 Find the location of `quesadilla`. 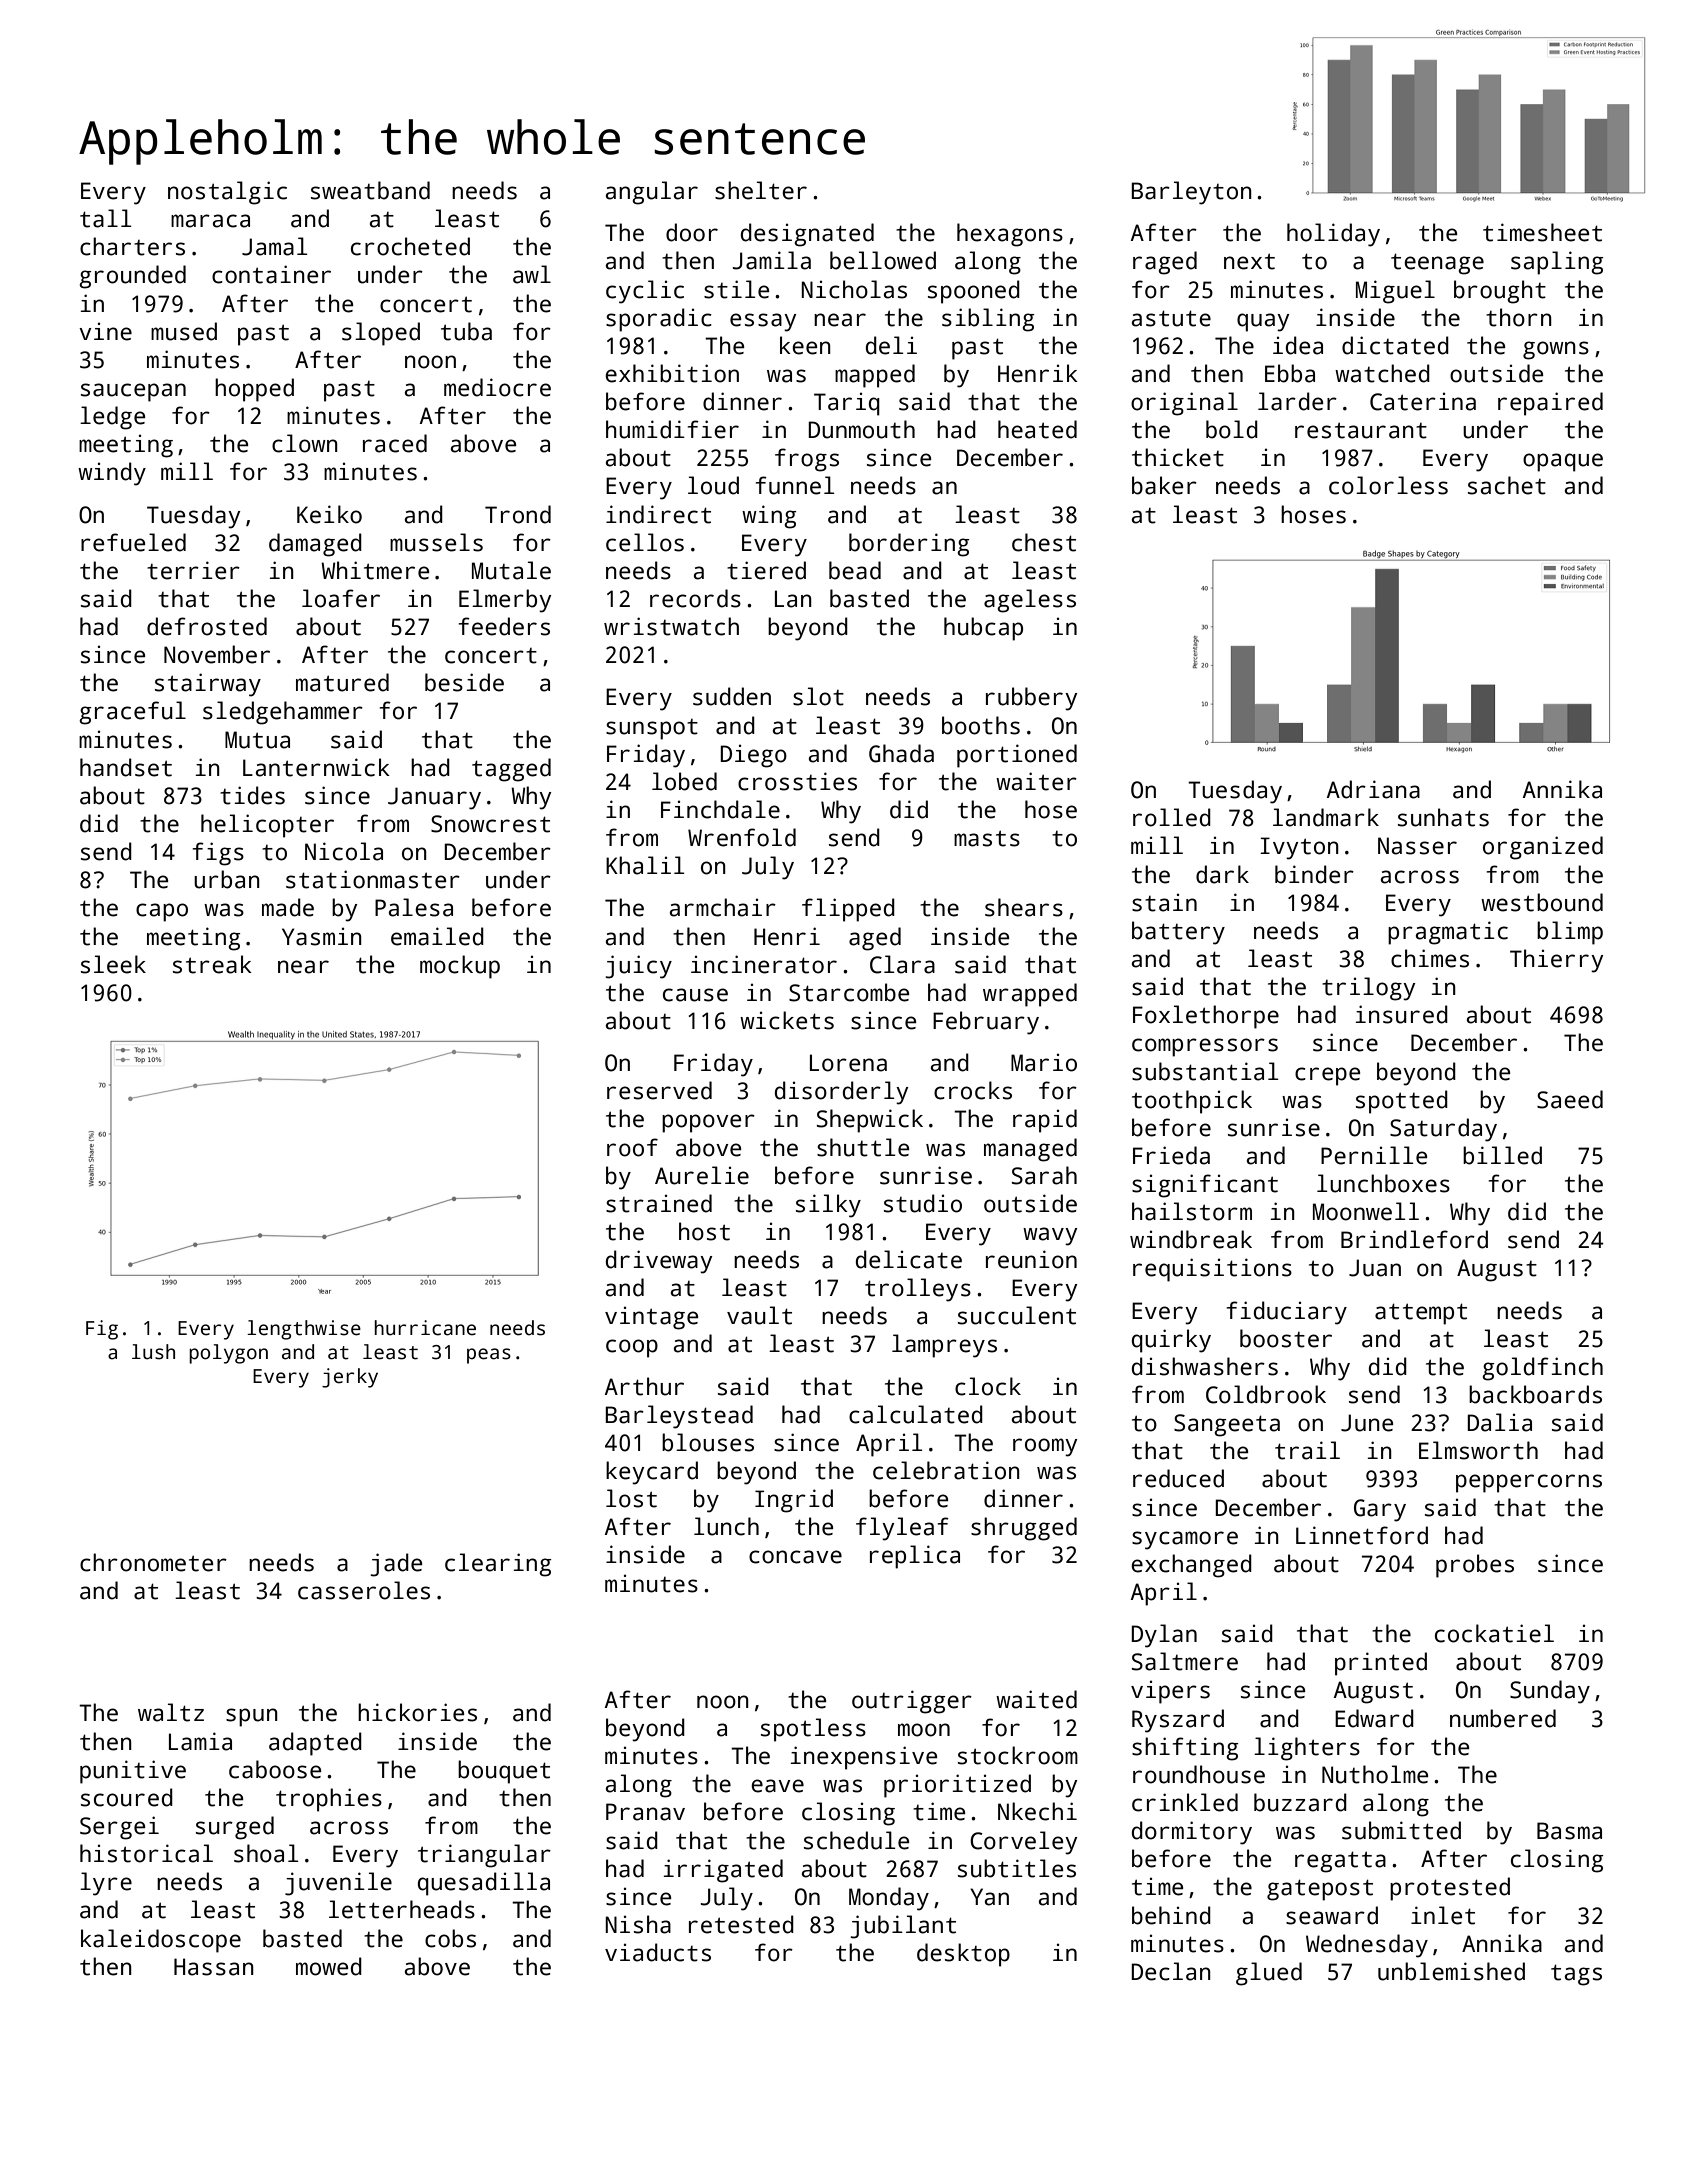

quesadilla is located at coordinates (484, 1884).
